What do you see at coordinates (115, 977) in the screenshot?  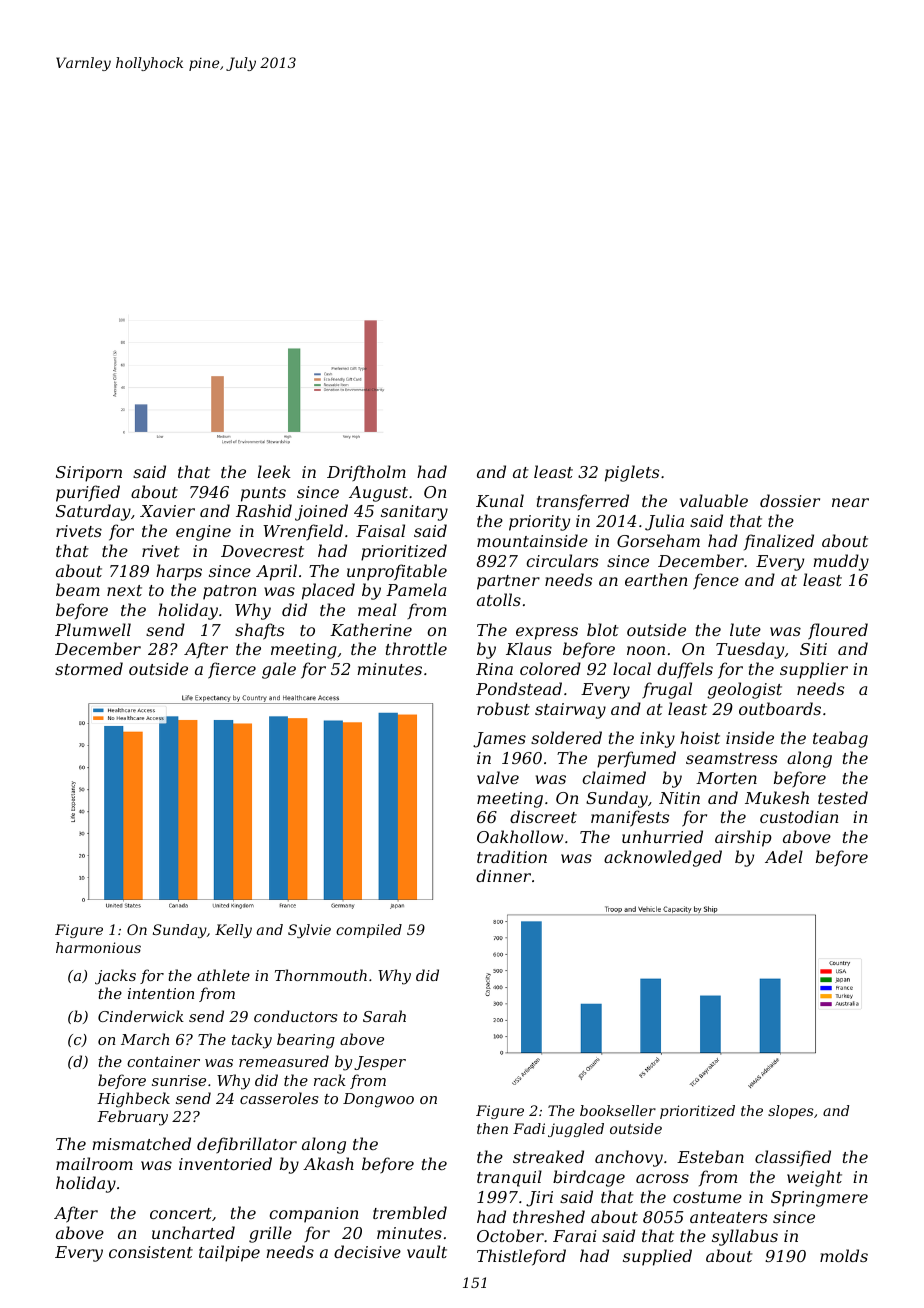 I see `jacks` at bounding box center [115, 977].
